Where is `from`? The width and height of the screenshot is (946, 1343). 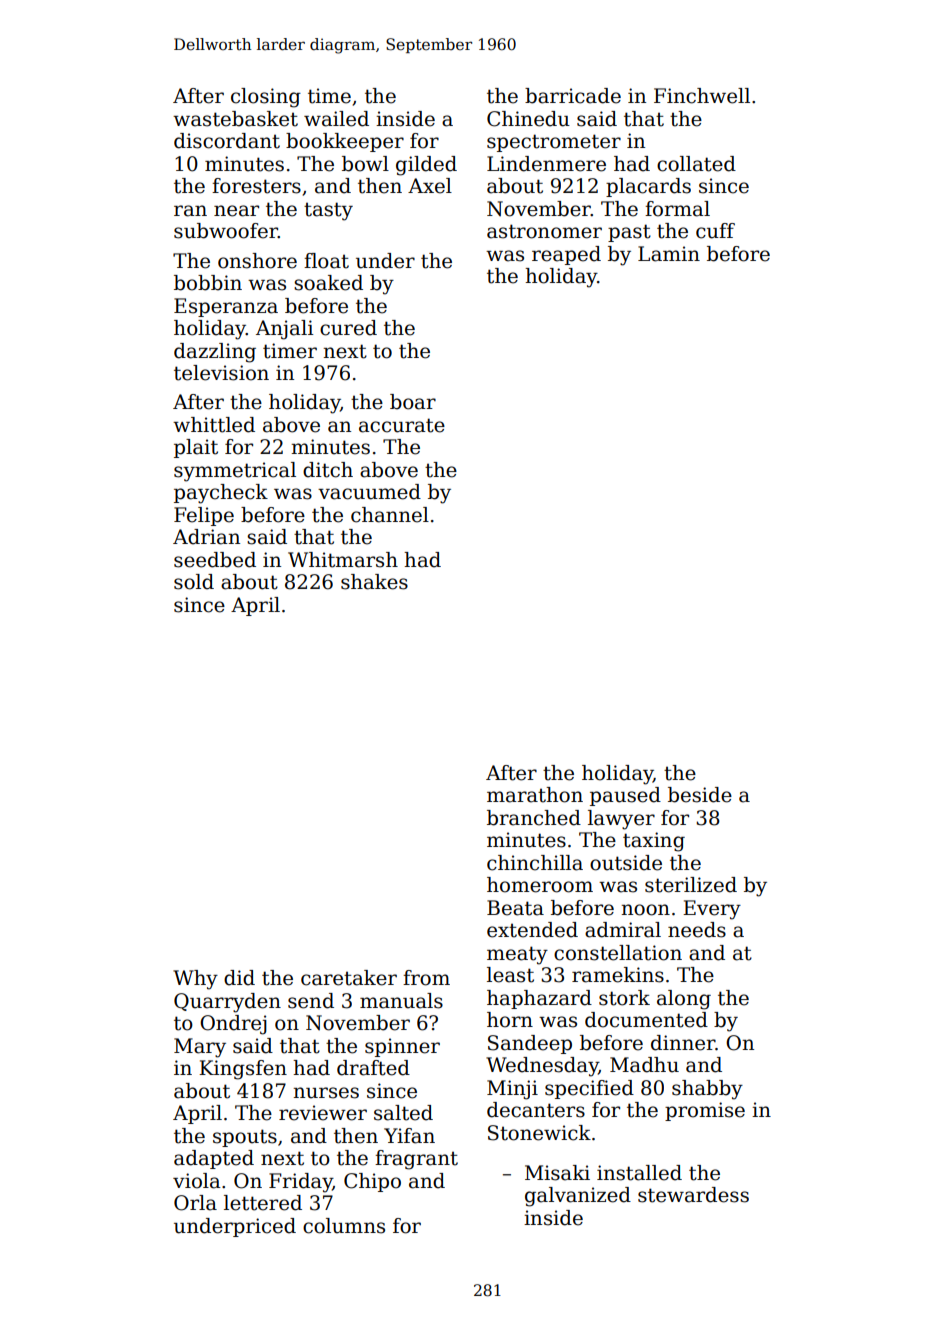
from is located at coordinates (426, 978).
